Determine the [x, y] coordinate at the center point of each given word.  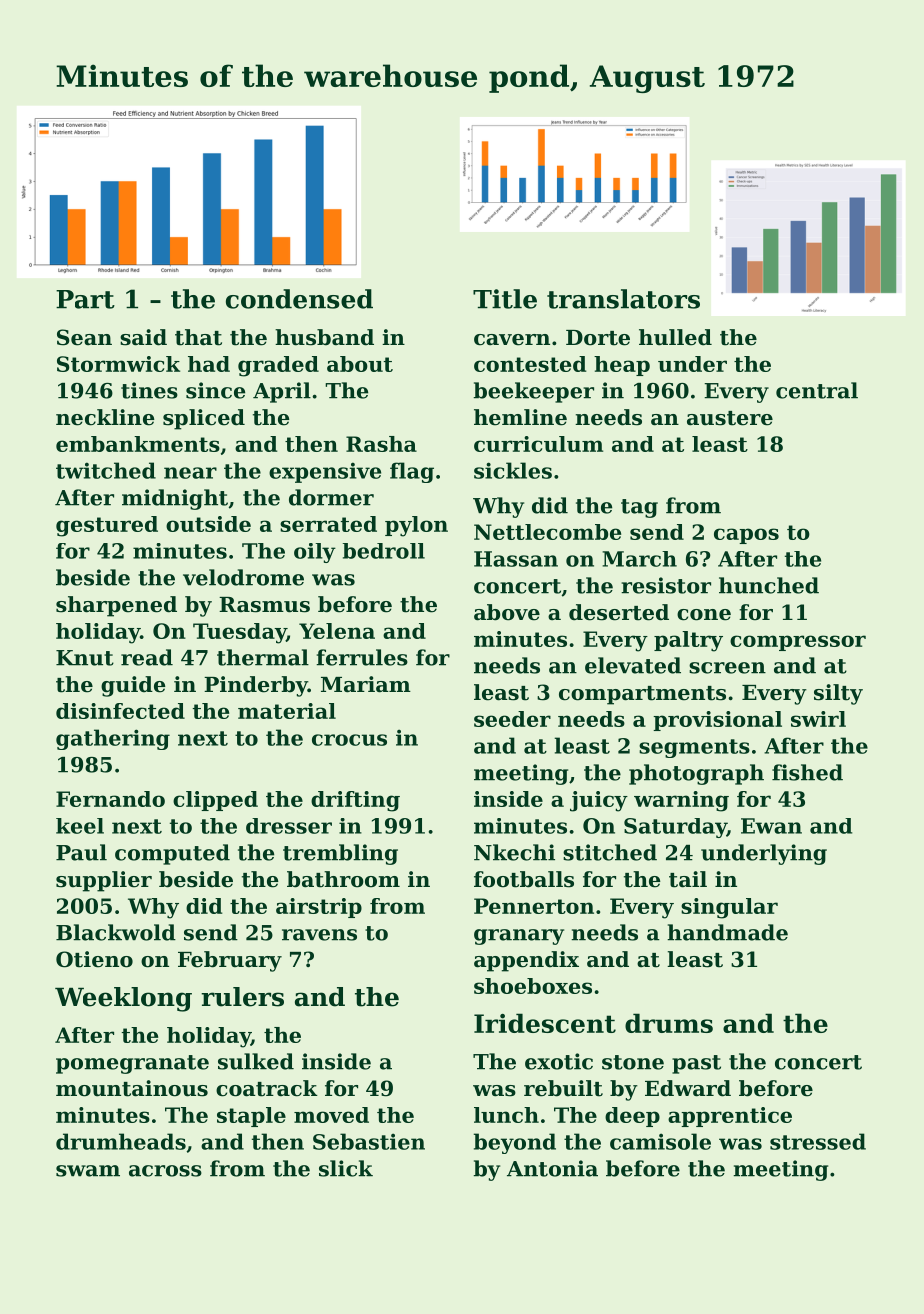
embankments [138, 444]
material [287, 711]
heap [622, 366]
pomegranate [132, 1064]
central [817, 390]
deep [632, 1117]
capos [746, 536]
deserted [619, 612]
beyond [515, 1143]
